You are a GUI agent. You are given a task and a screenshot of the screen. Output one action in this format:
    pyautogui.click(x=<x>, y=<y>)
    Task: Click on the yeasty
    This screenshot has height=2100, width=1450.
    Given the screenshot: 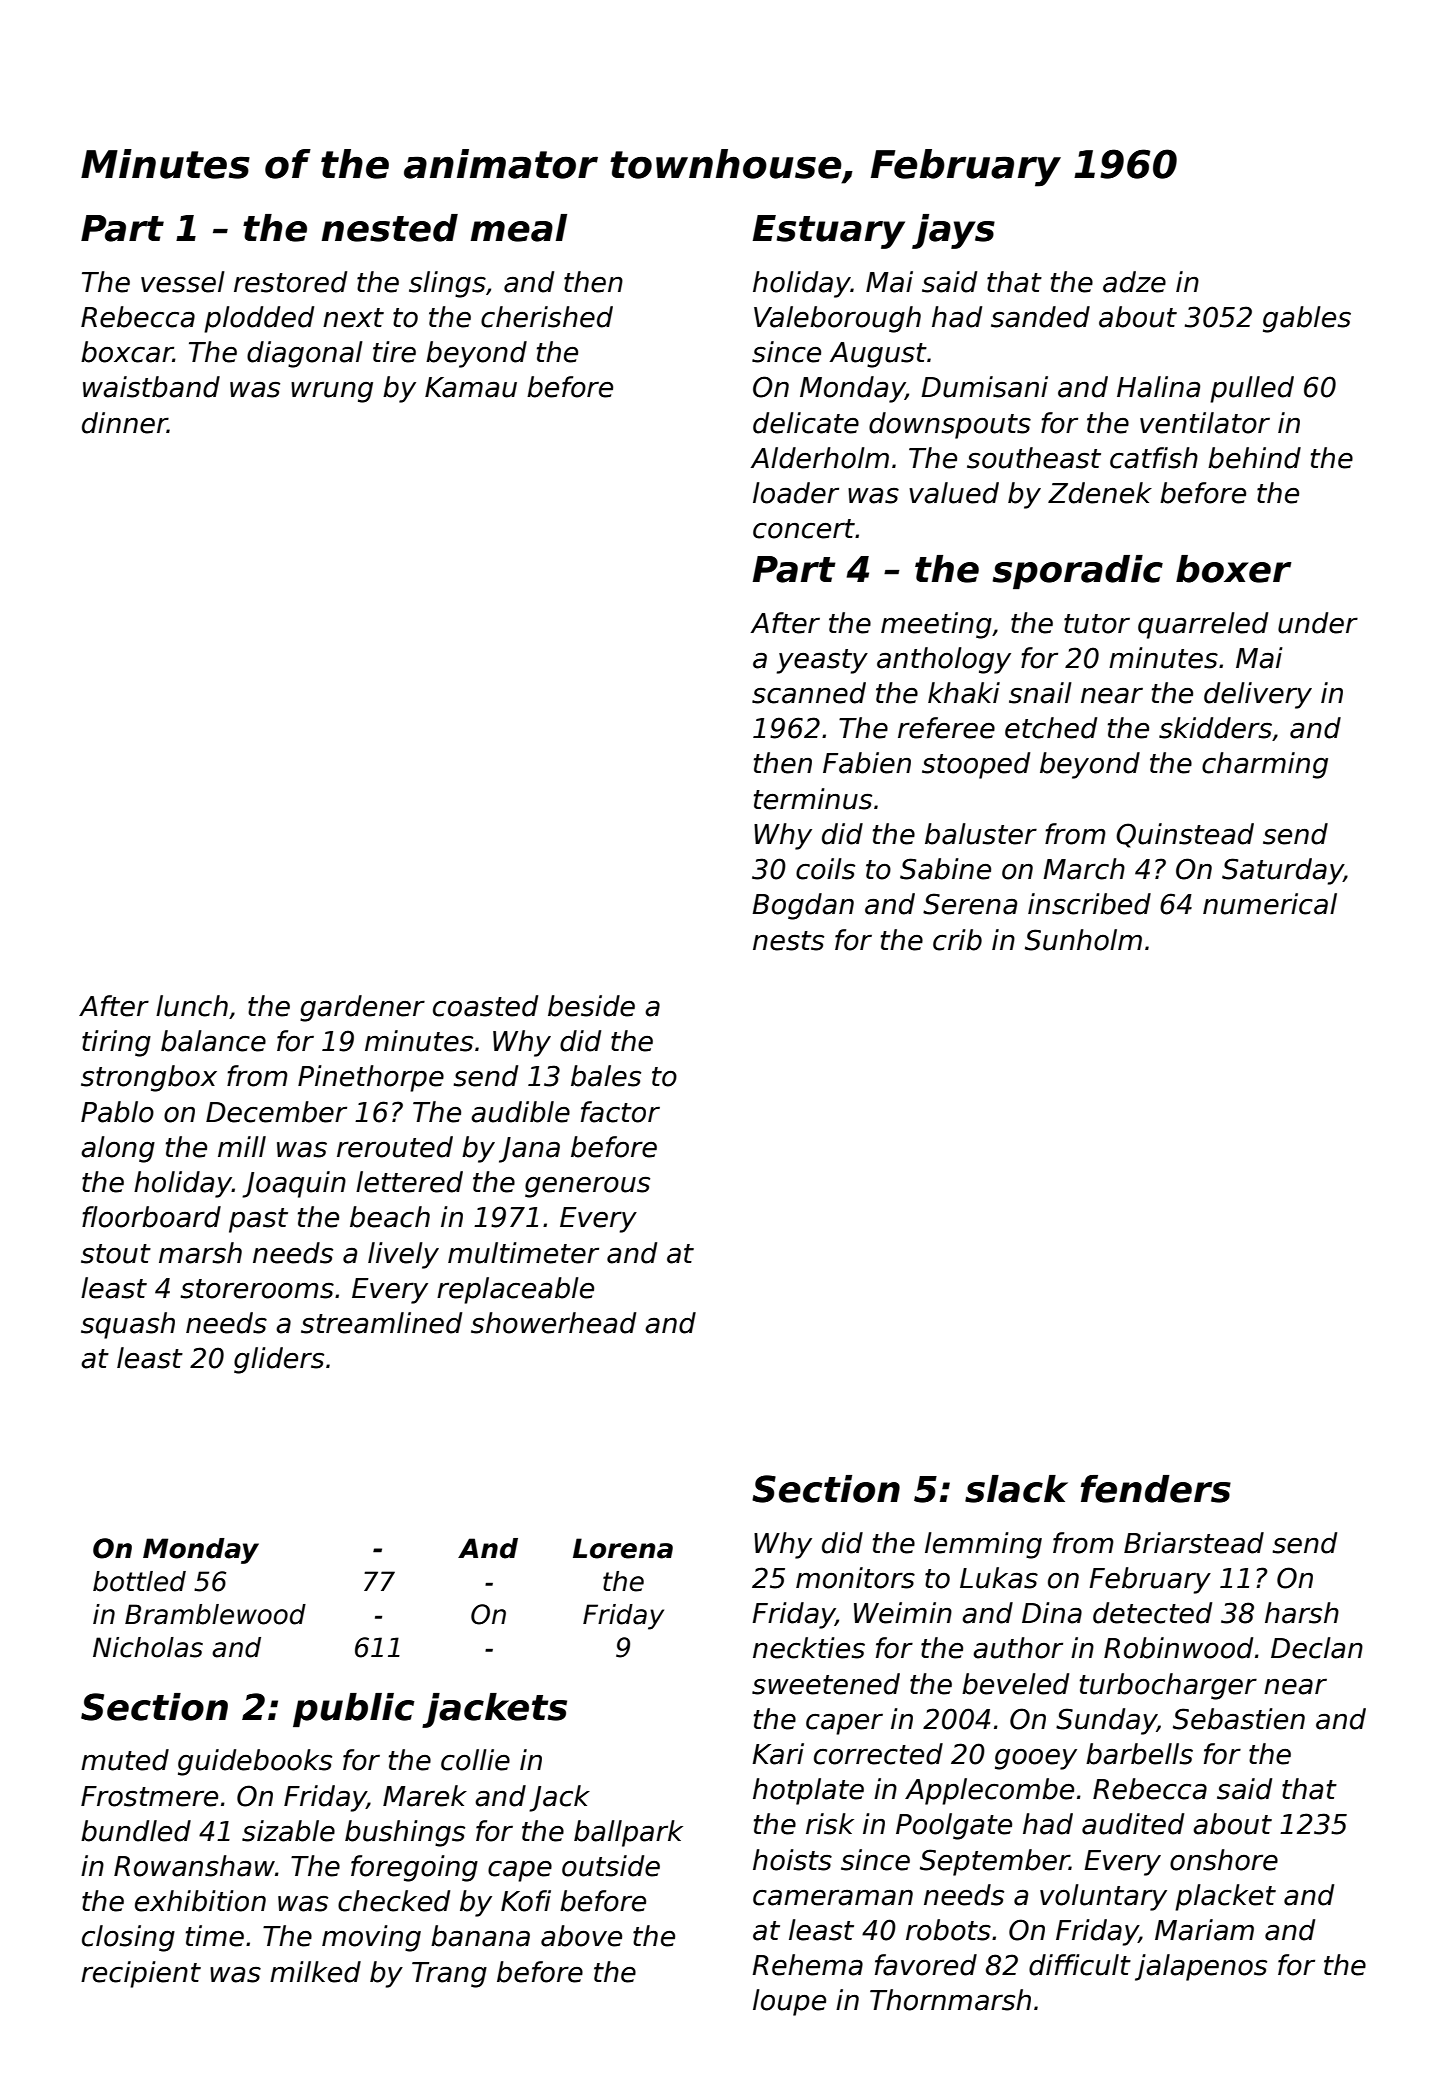 What is the action you would take?
    pyautogui.click(x=822, y=661)
